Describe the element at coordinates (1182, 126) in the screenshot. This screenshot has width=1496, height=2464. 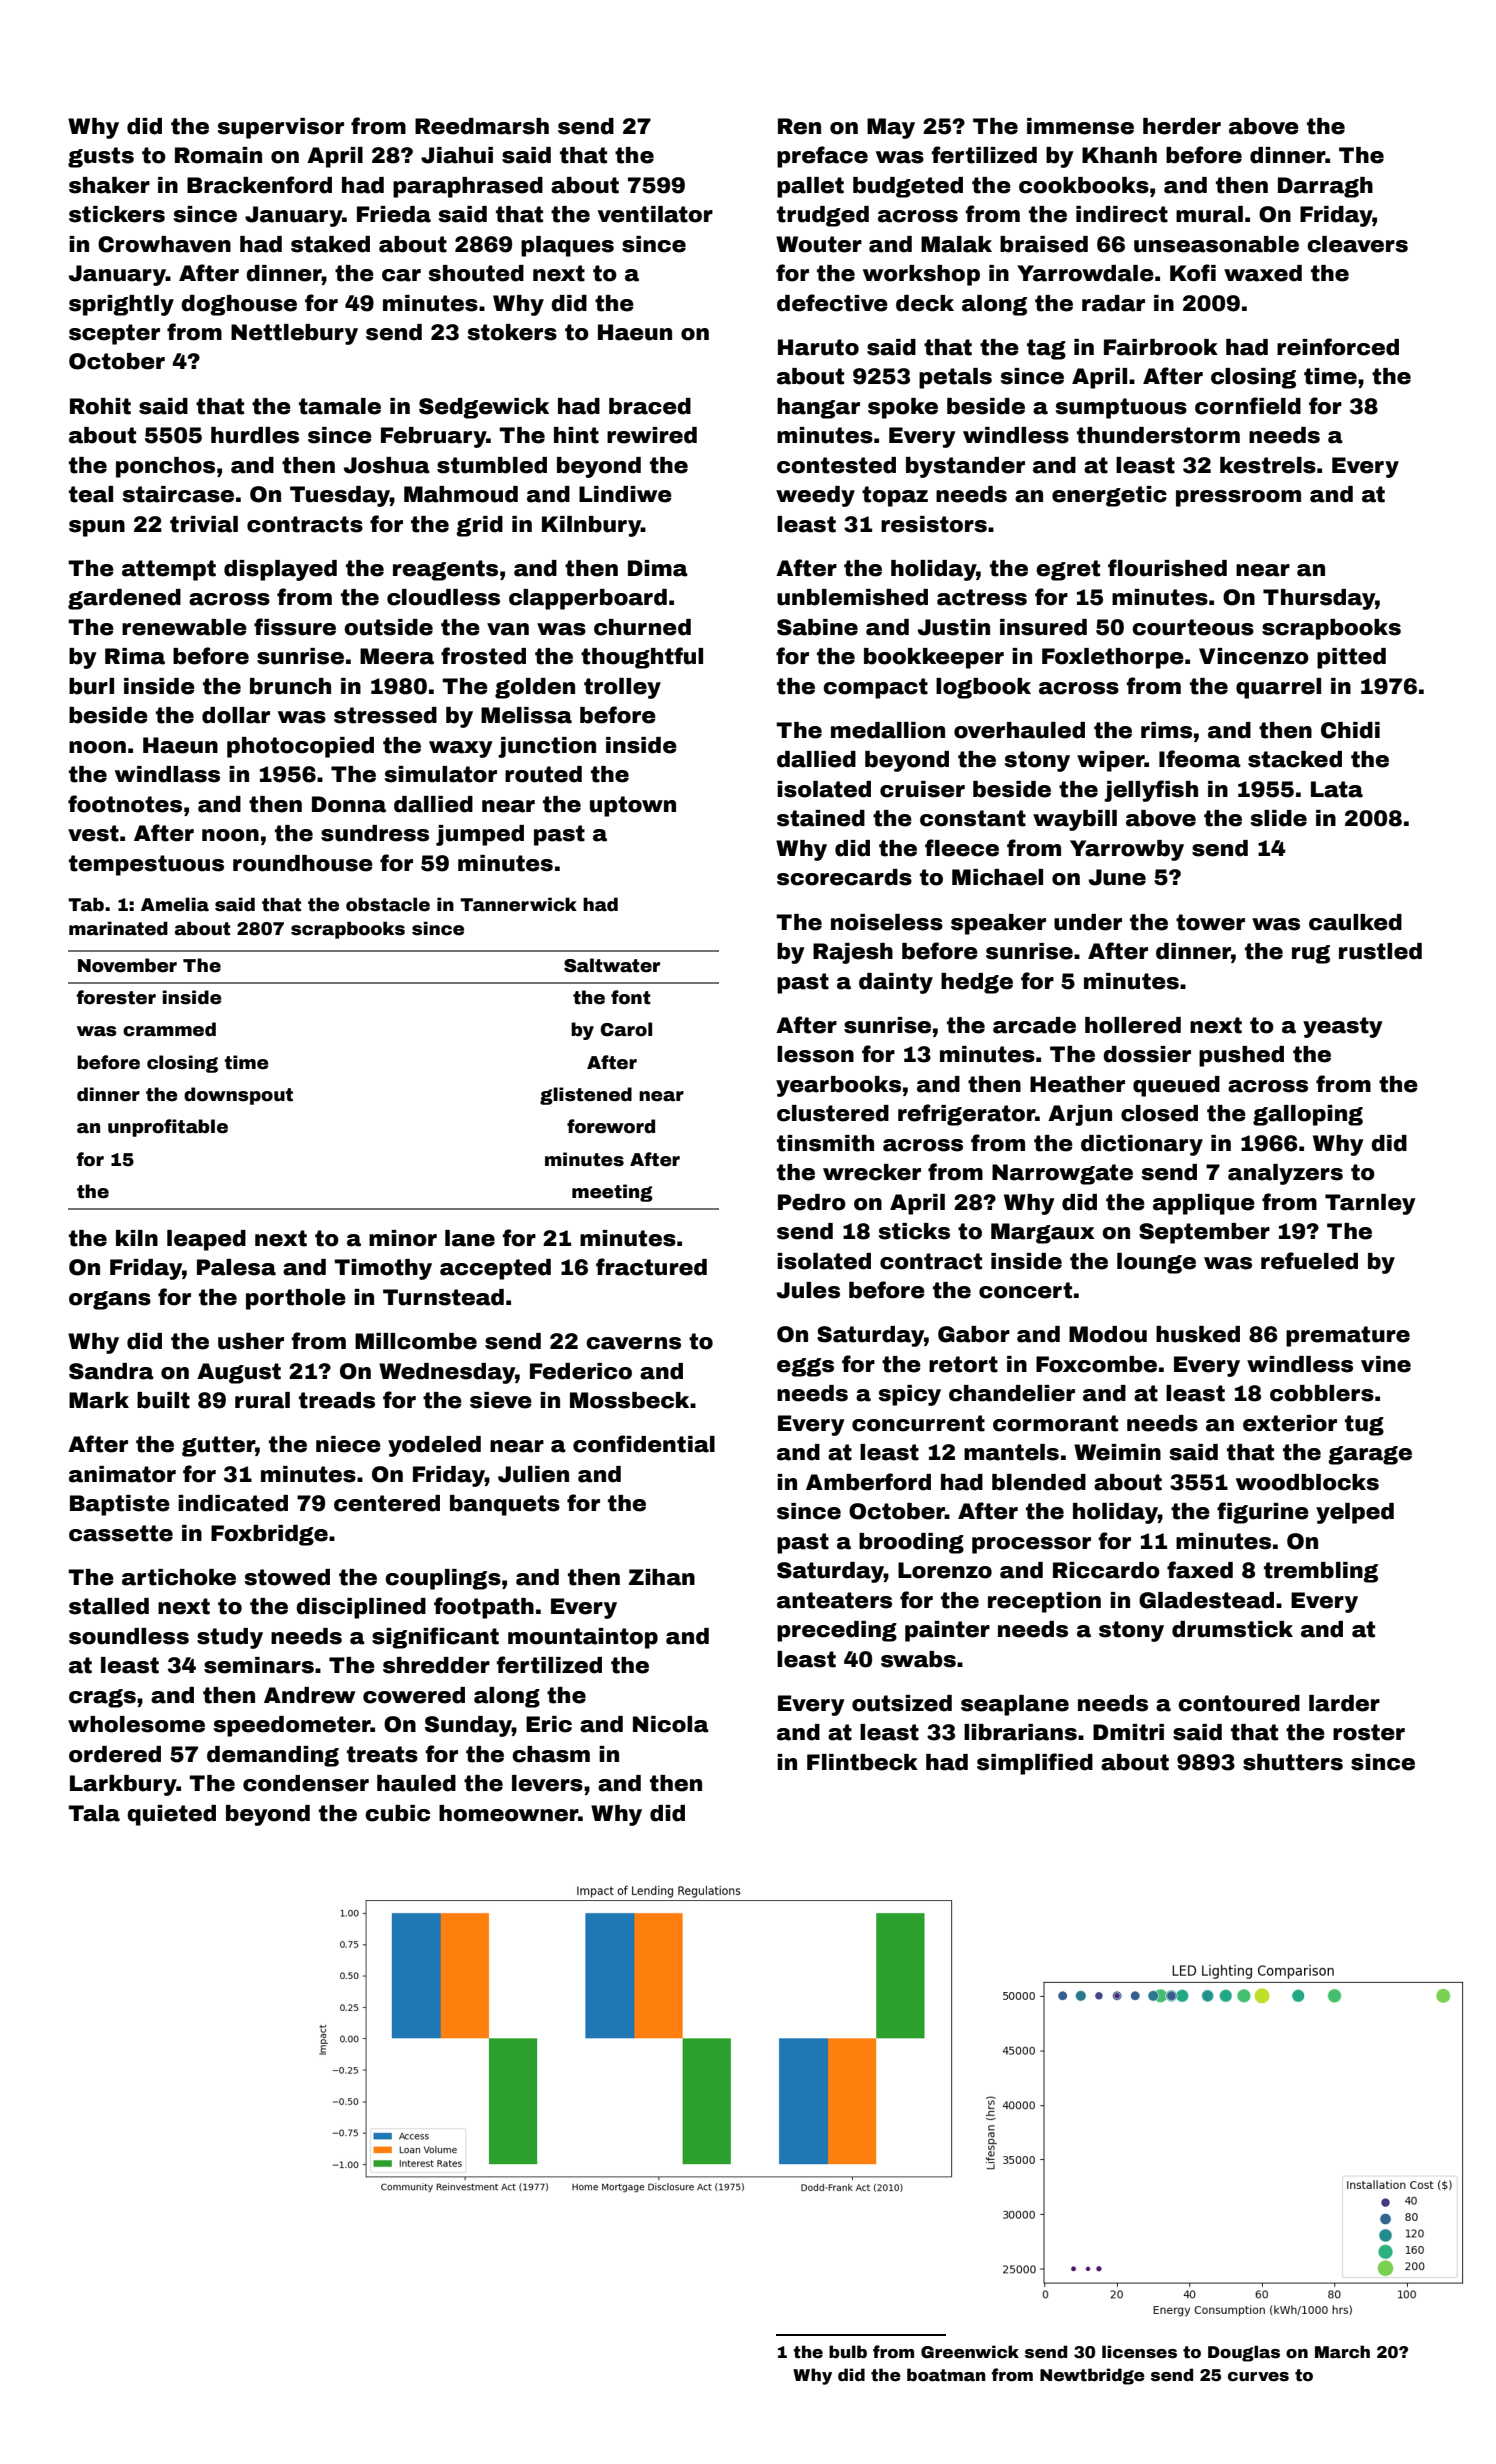
I see `herder` at that location.
